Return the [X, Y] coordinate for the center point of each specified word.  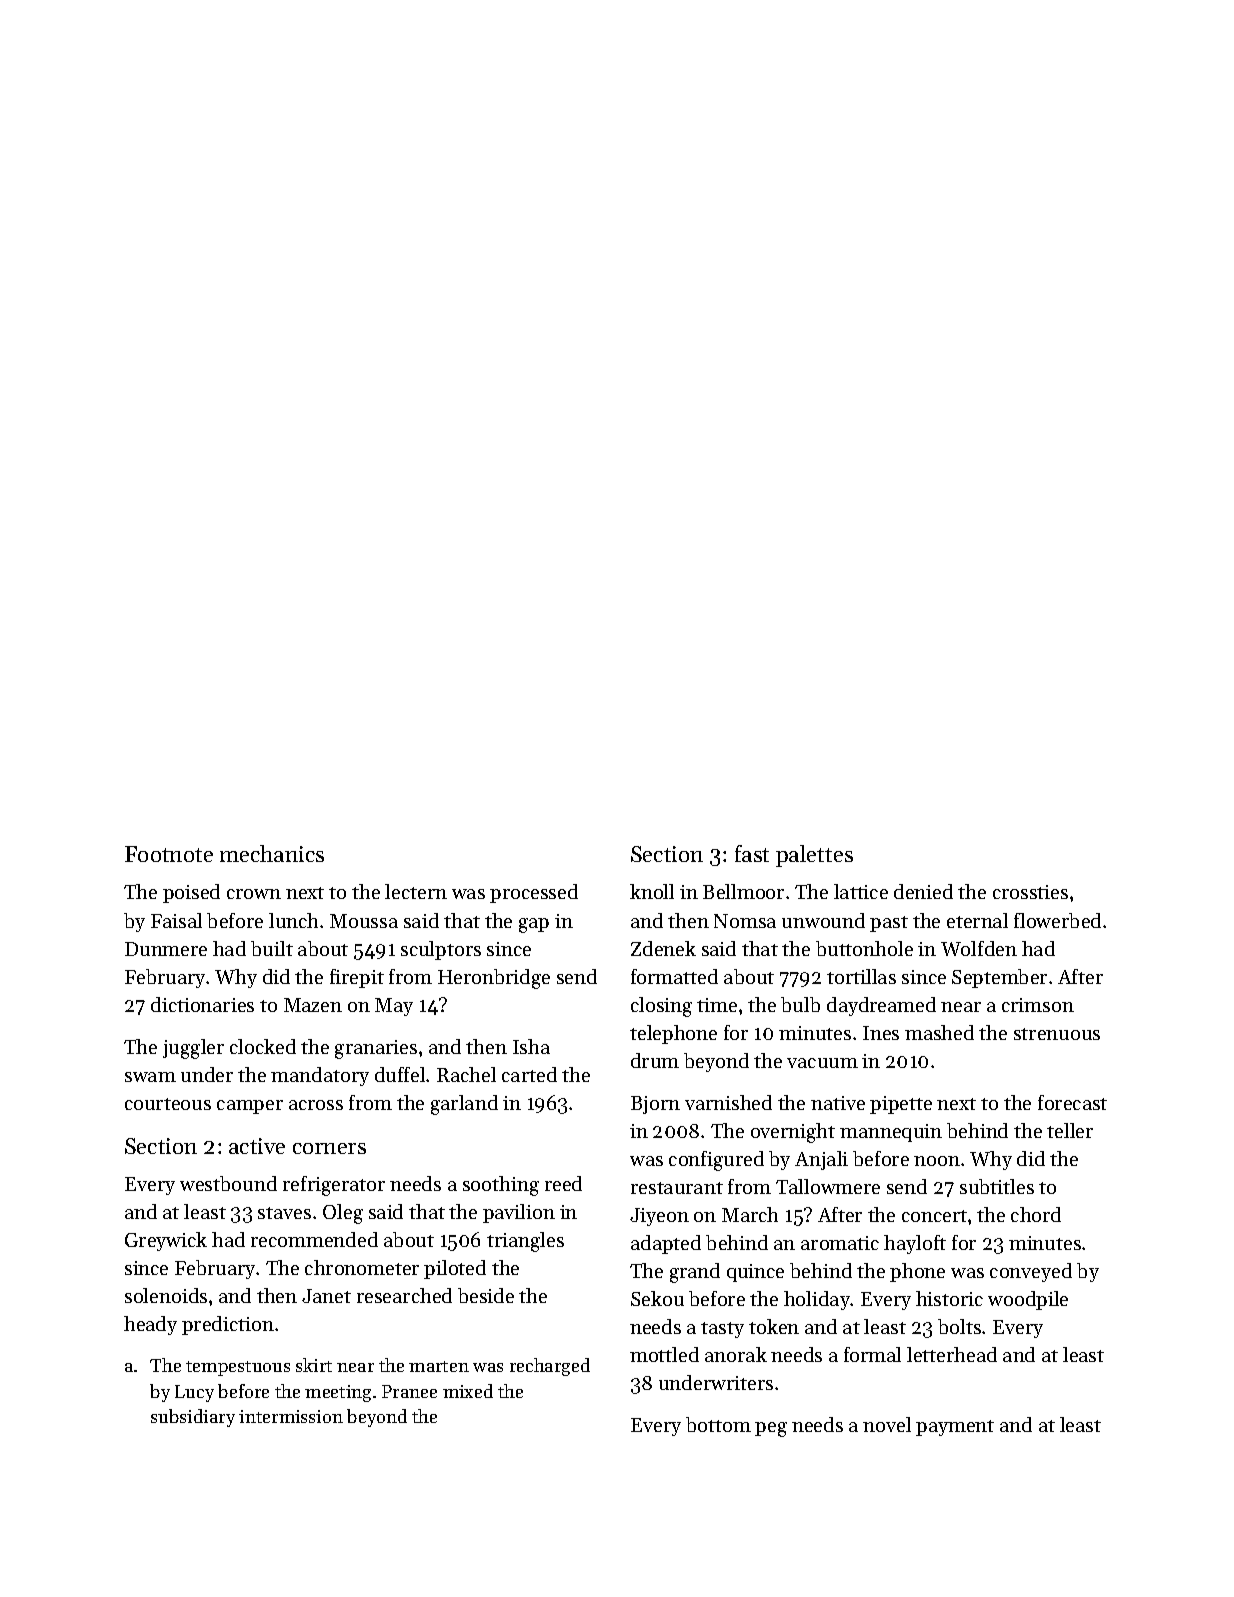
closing [661, 1007]
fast [752, 853]
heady [150, 1325]
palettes [814, 856]
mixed [468, 1391]
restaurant [677, 1188]
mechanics [272, 853]
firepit [357, 978]
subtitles [997, 1186]
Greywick [166, 1241]
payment [955, 1428]
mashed [939, 1032]
